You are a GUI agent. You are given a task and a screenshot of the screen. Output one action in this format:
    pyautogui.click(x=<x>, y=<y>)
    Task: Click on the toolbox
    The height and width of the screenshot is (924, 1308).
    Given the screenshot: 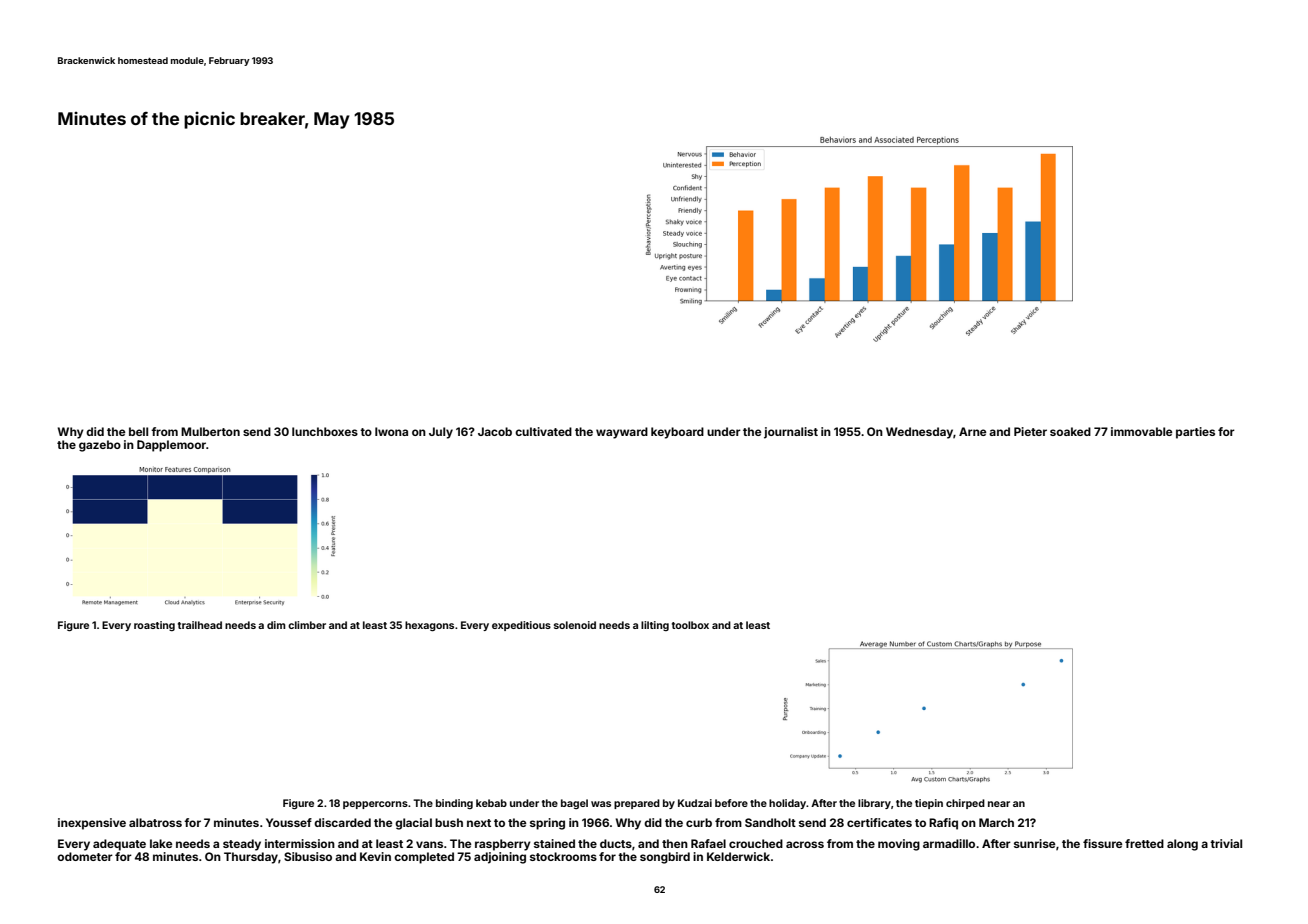 What is the action you would take?
    pyautogui.click(x=690, y=625)
